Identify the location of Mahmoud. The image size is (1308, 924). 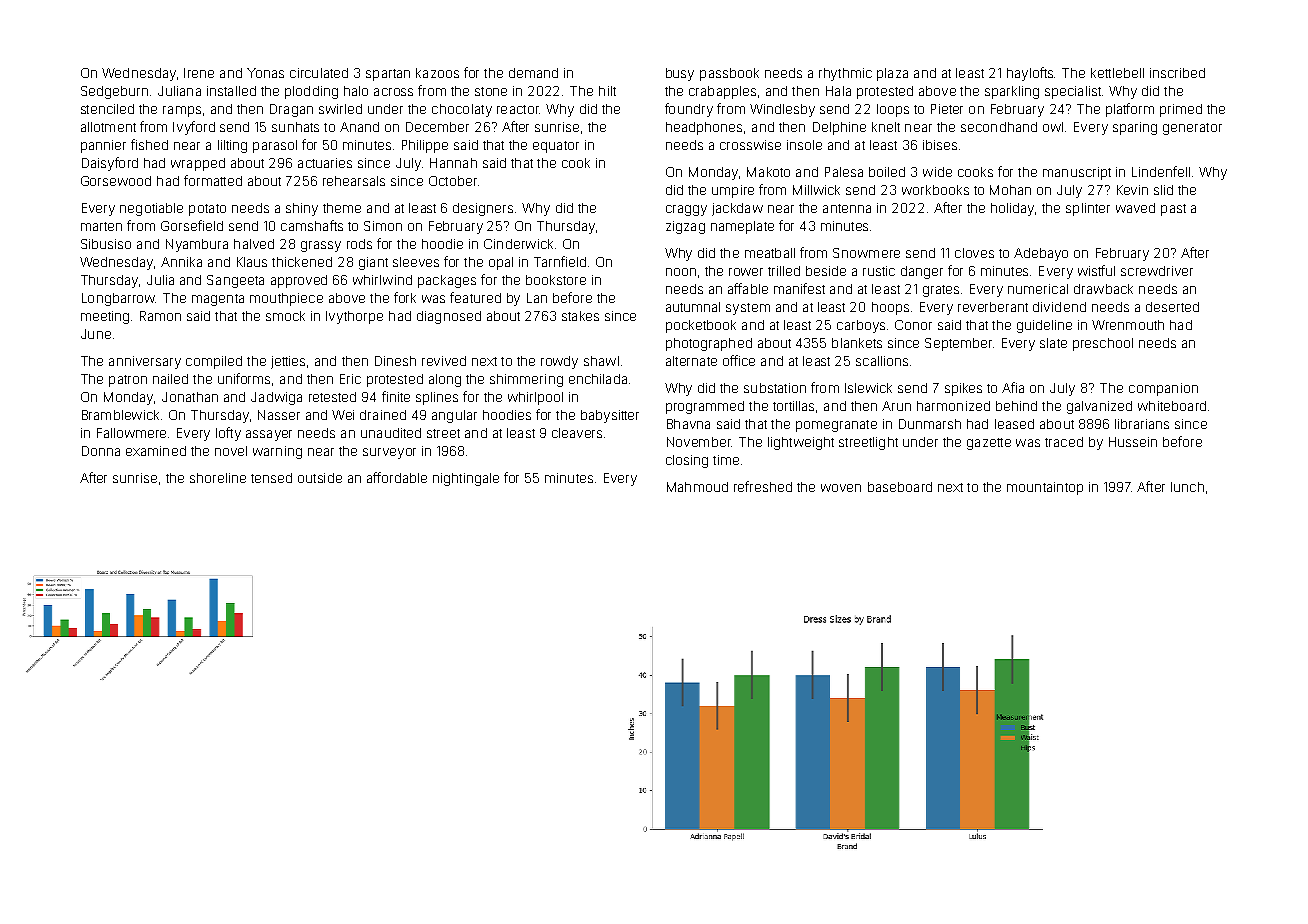
(697, 487).
